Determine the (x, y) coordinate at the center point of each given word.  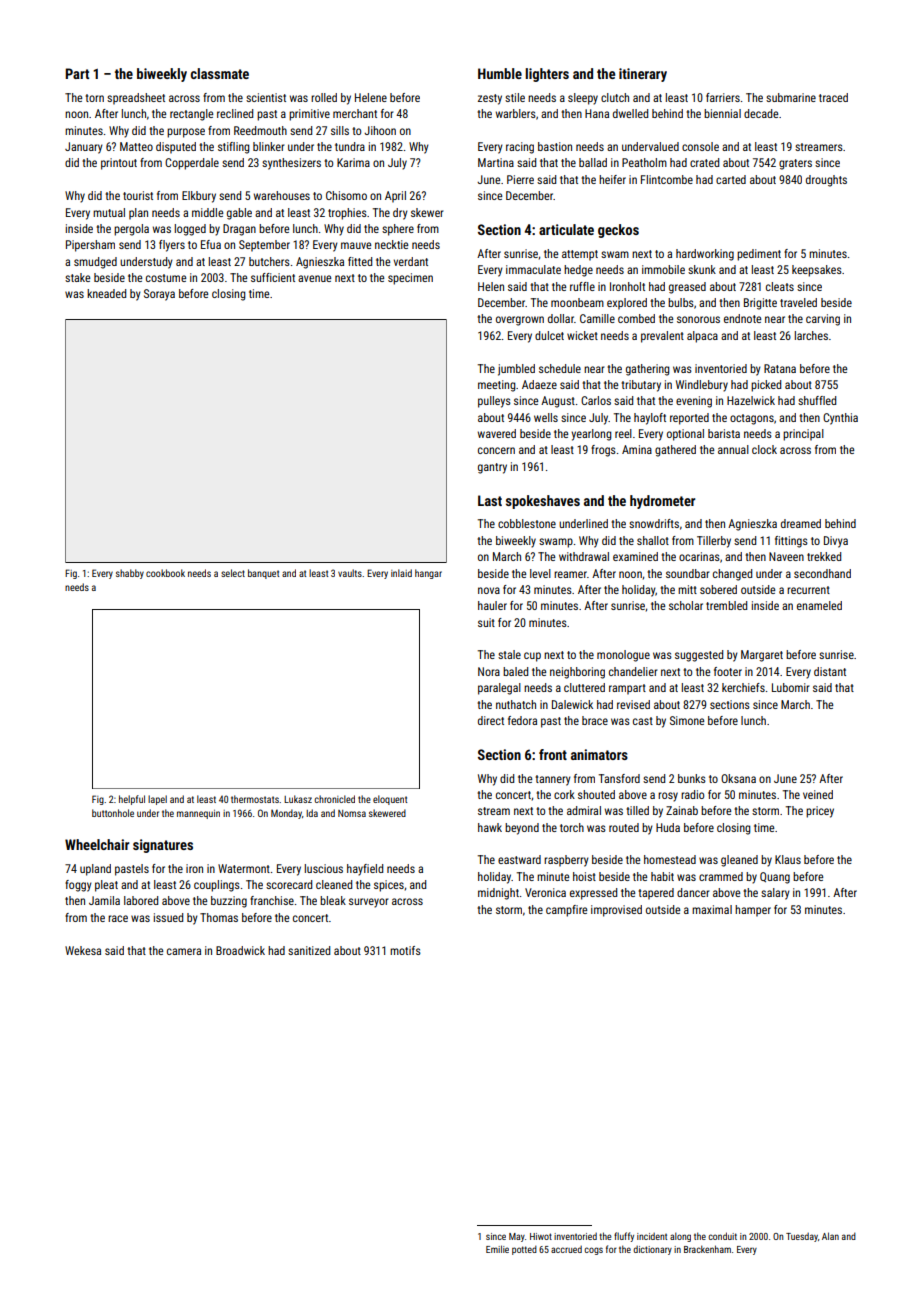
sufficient (273, 277)
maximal (712, 909)
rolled (324, 97)
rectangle (191, 115)
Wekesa (83, 950)
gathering (647, 370)
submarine (791, 97)
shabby (130, 574)
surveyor (368, 903)
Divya (836, 542)
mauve (356, 245)
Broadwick (240, 950)
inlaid (401, 573)
